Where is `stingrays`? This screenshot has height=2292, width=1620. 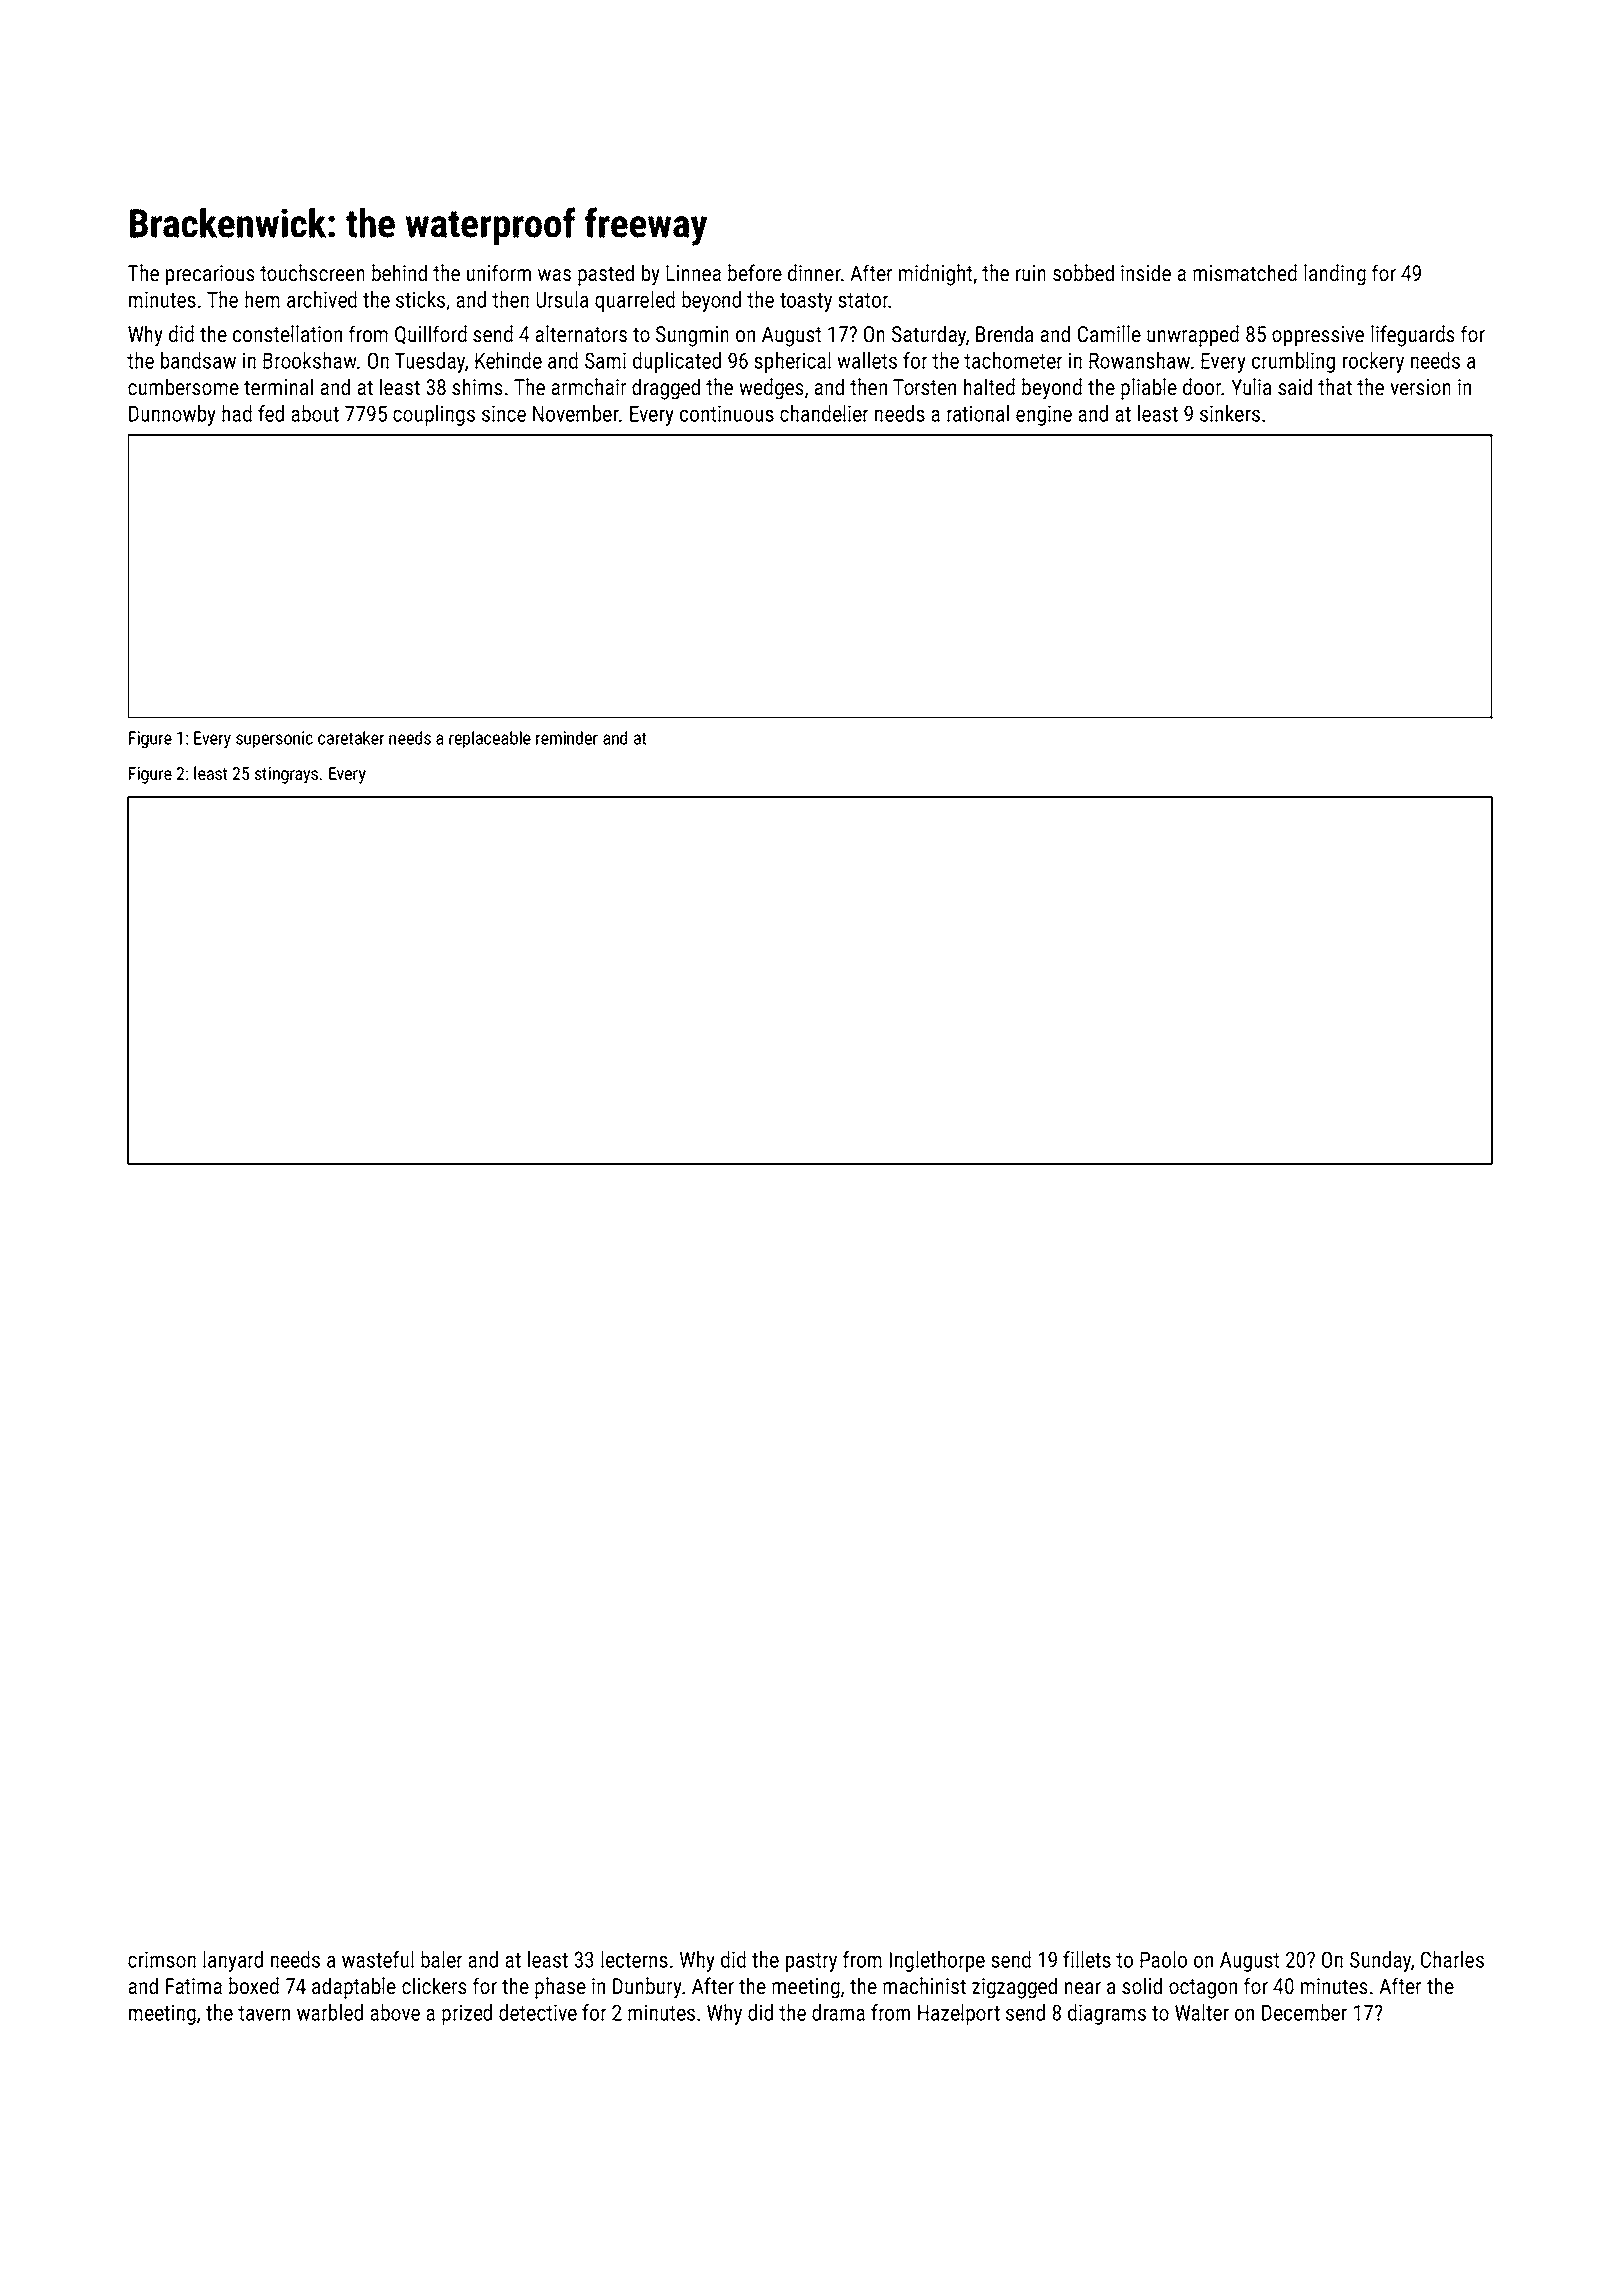
stingrays is located at coordinates (286, 775).
